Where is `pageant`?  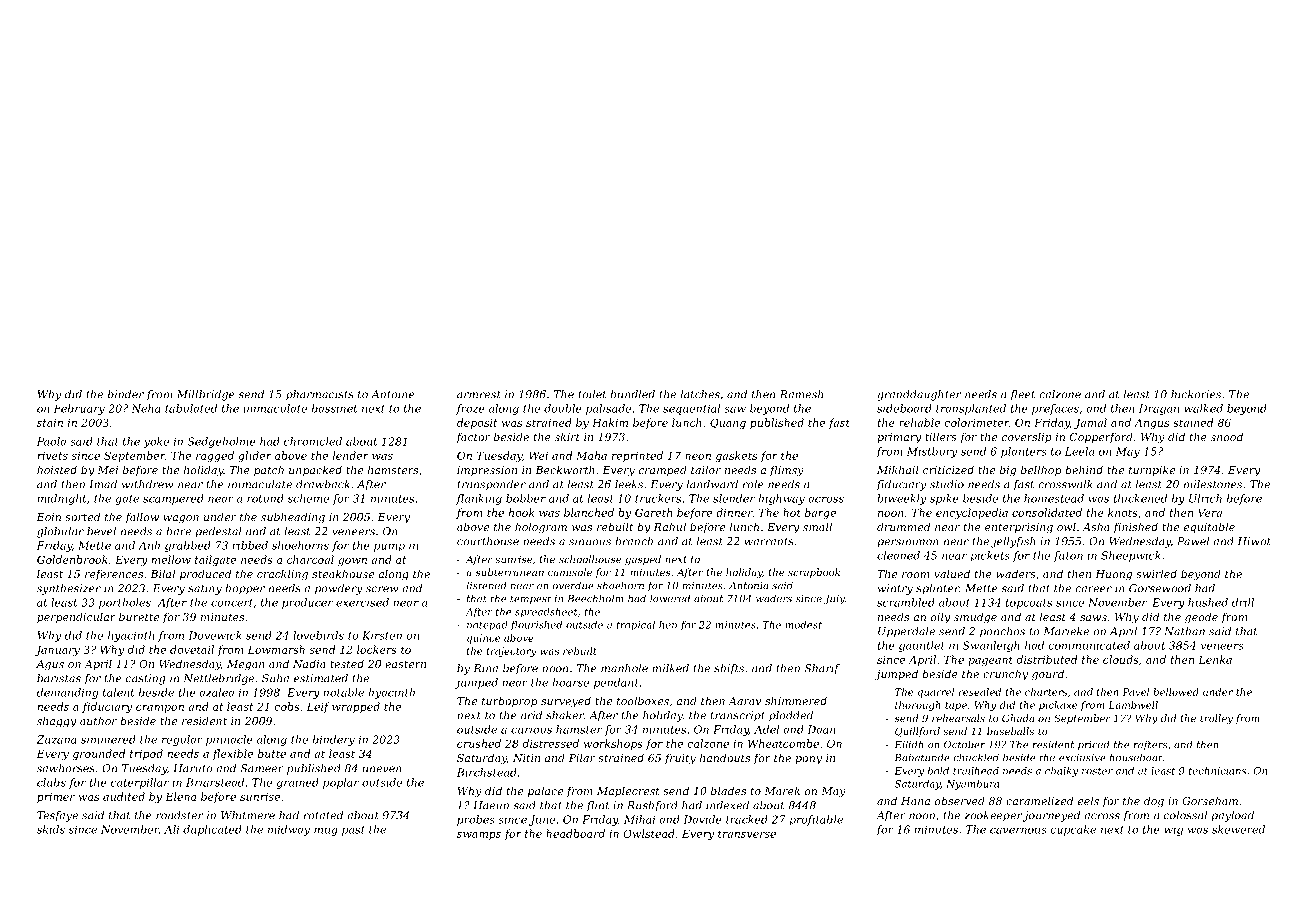
pageant is located at coordinates (990, 661).
